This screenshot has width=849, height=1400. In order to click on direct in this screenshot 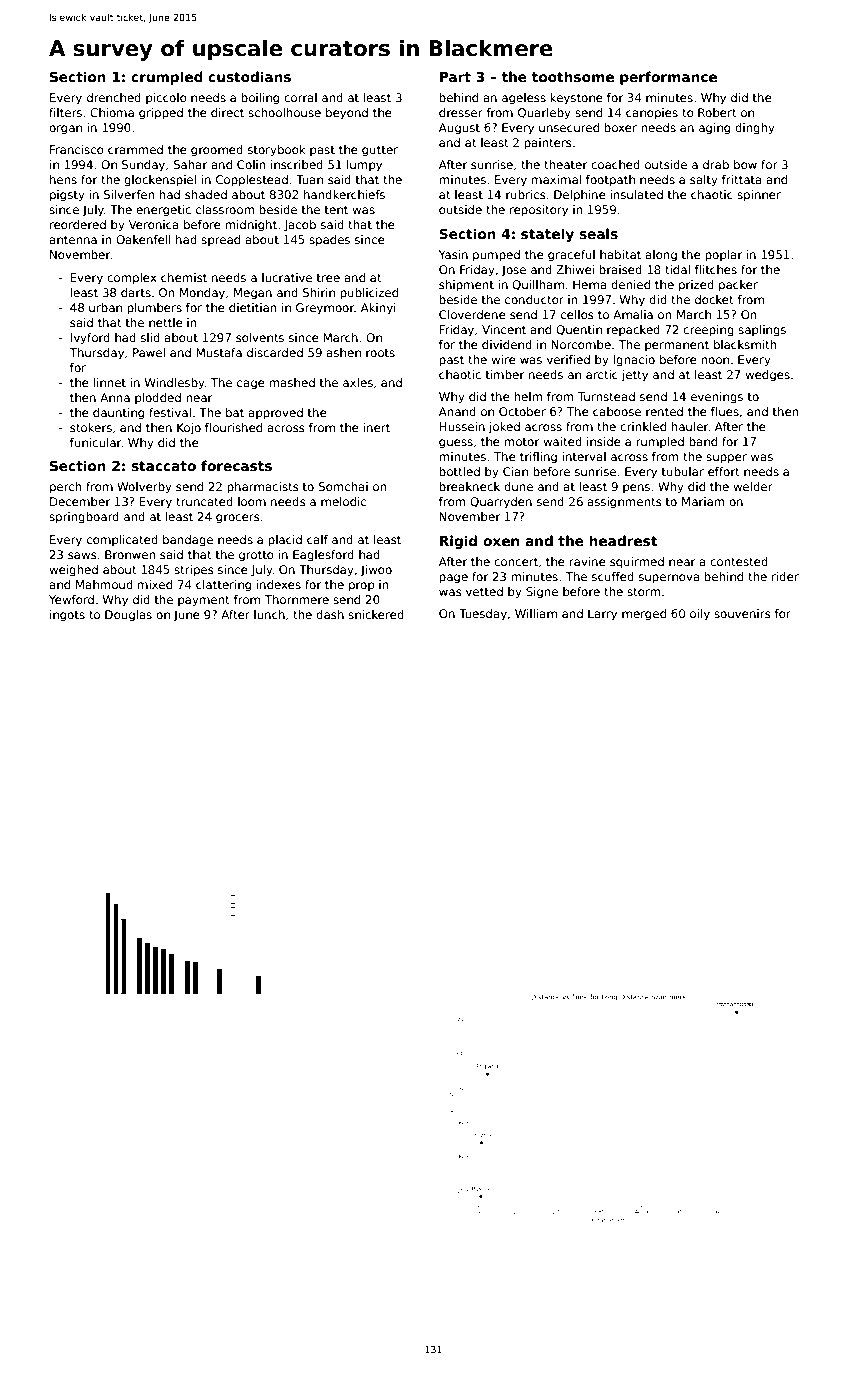, I will do `click(227, 112)`.
